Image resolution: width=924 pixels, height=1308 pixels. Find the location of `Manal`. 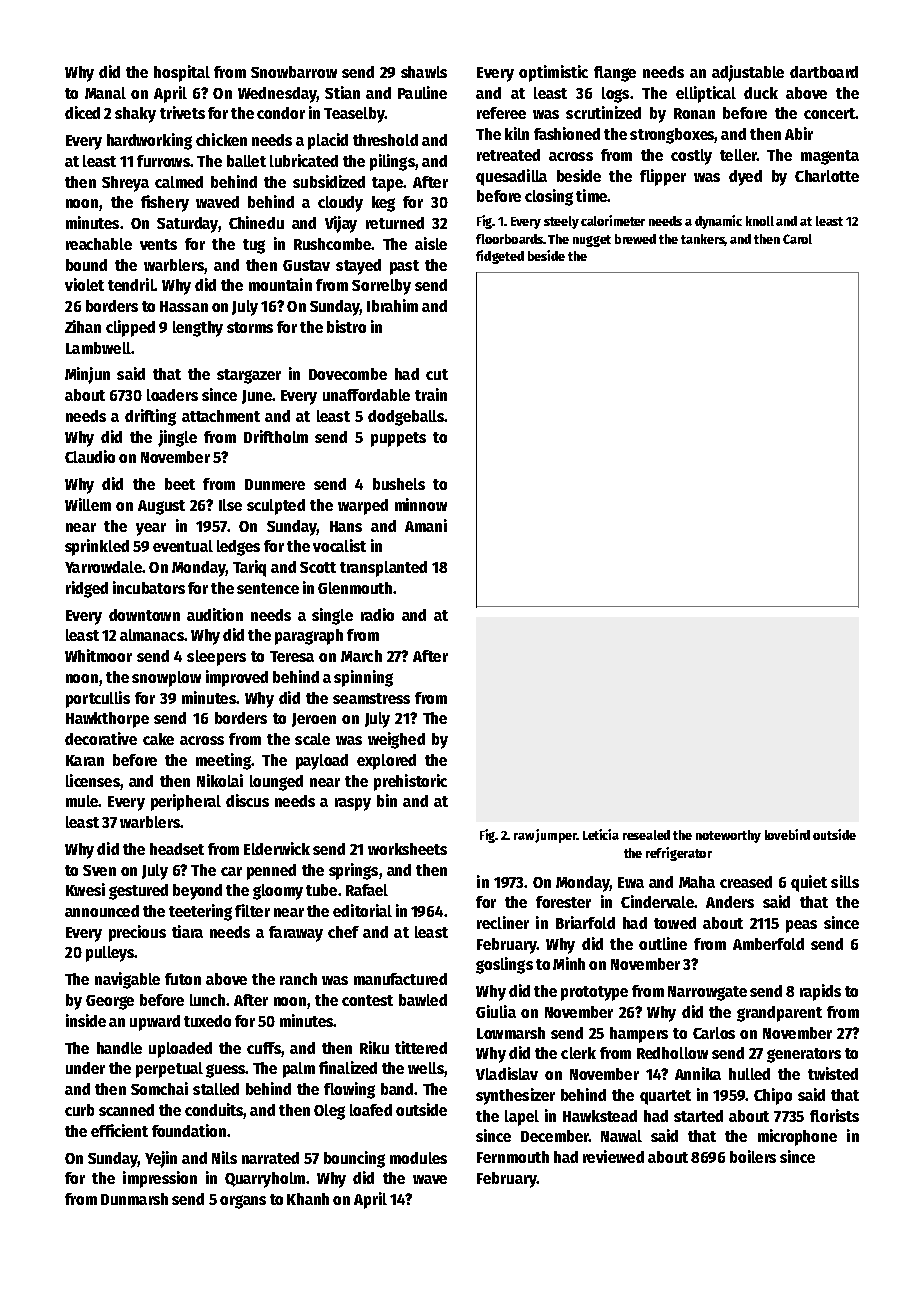

Manal is located at coordinates (105, 93).
